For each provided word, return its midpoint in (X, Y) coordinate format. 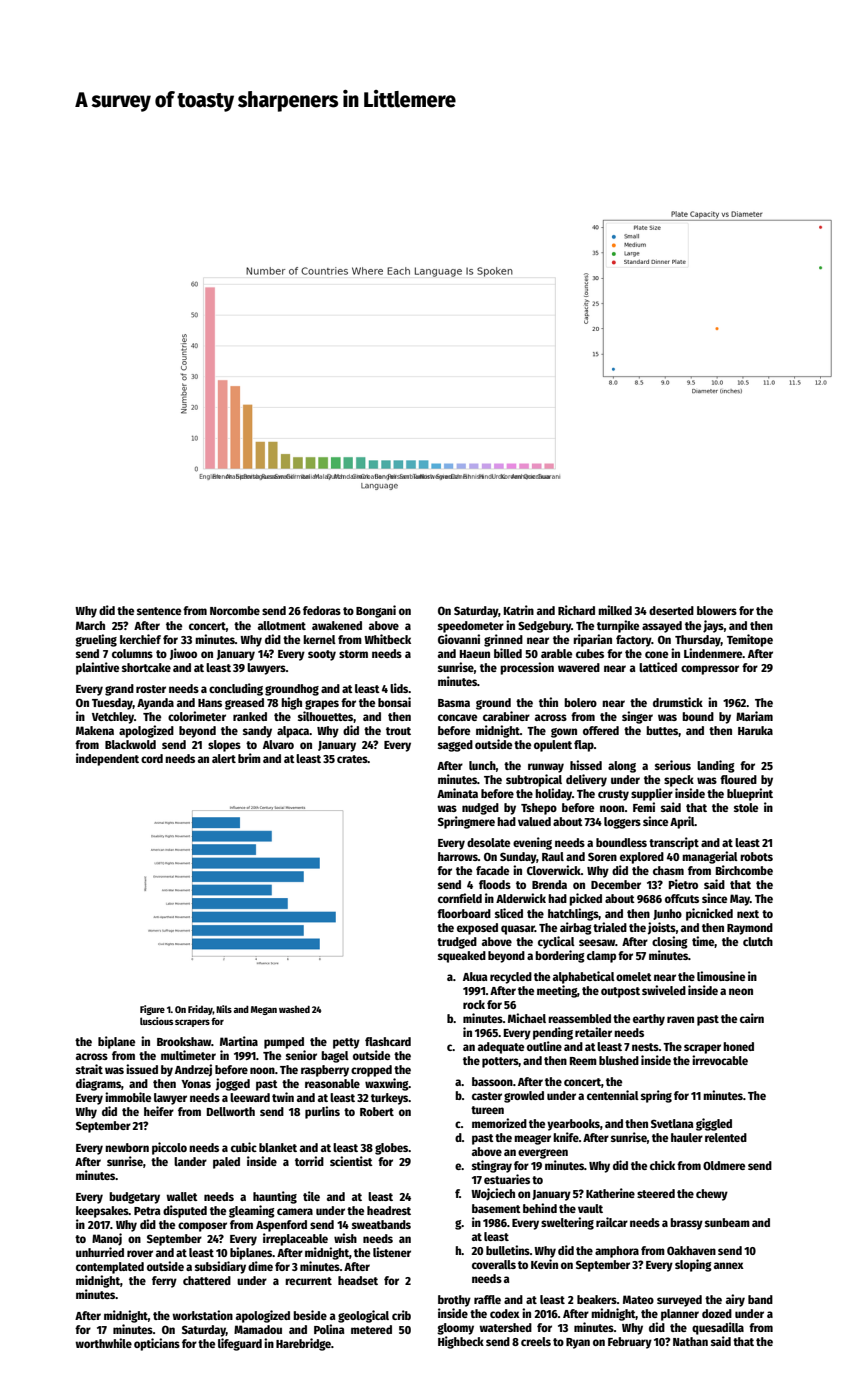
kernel (319, 639)
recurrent (308, 1281)
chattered (207, 1280)
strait (89, 1069)
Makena (95, 730)
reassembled (579, 1018)
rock (474, 1004)
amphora (617, 1252)
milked (615, 610)
